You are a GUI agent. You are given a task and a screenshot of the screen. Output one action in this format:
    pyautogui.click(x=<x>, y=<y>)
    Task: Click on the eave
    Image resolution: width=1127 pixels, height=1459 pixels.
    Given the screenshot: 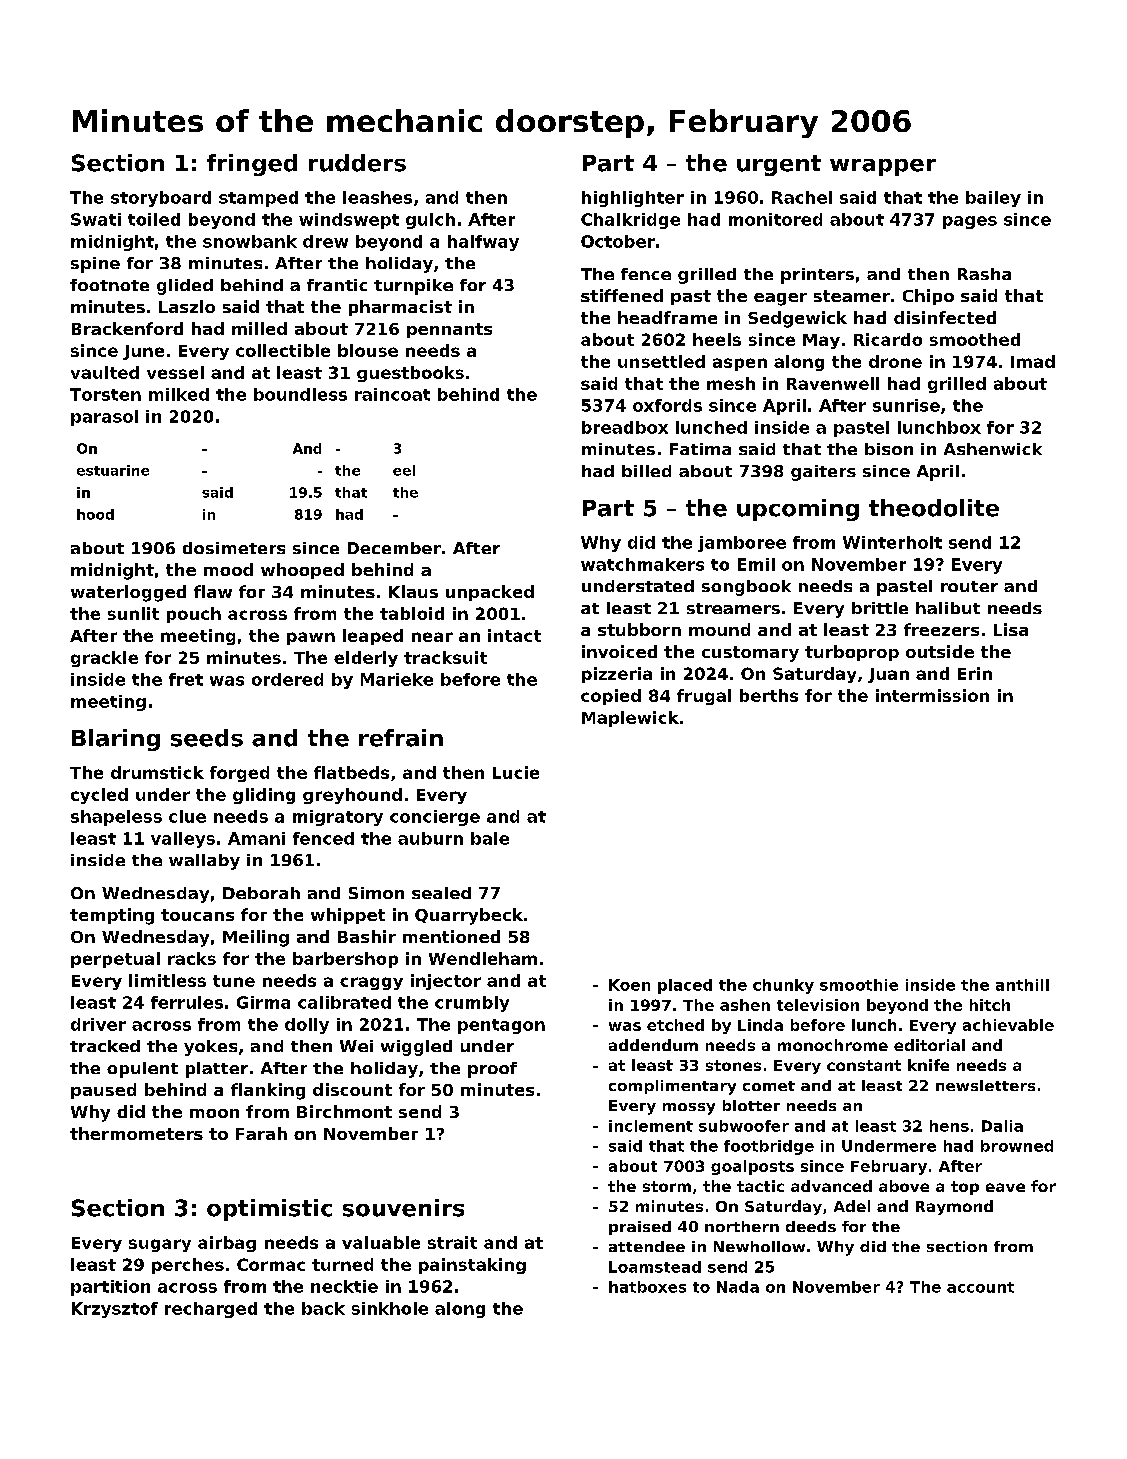 What is the action you would take?
    pyautogui.click(x=1005, y=1187)
